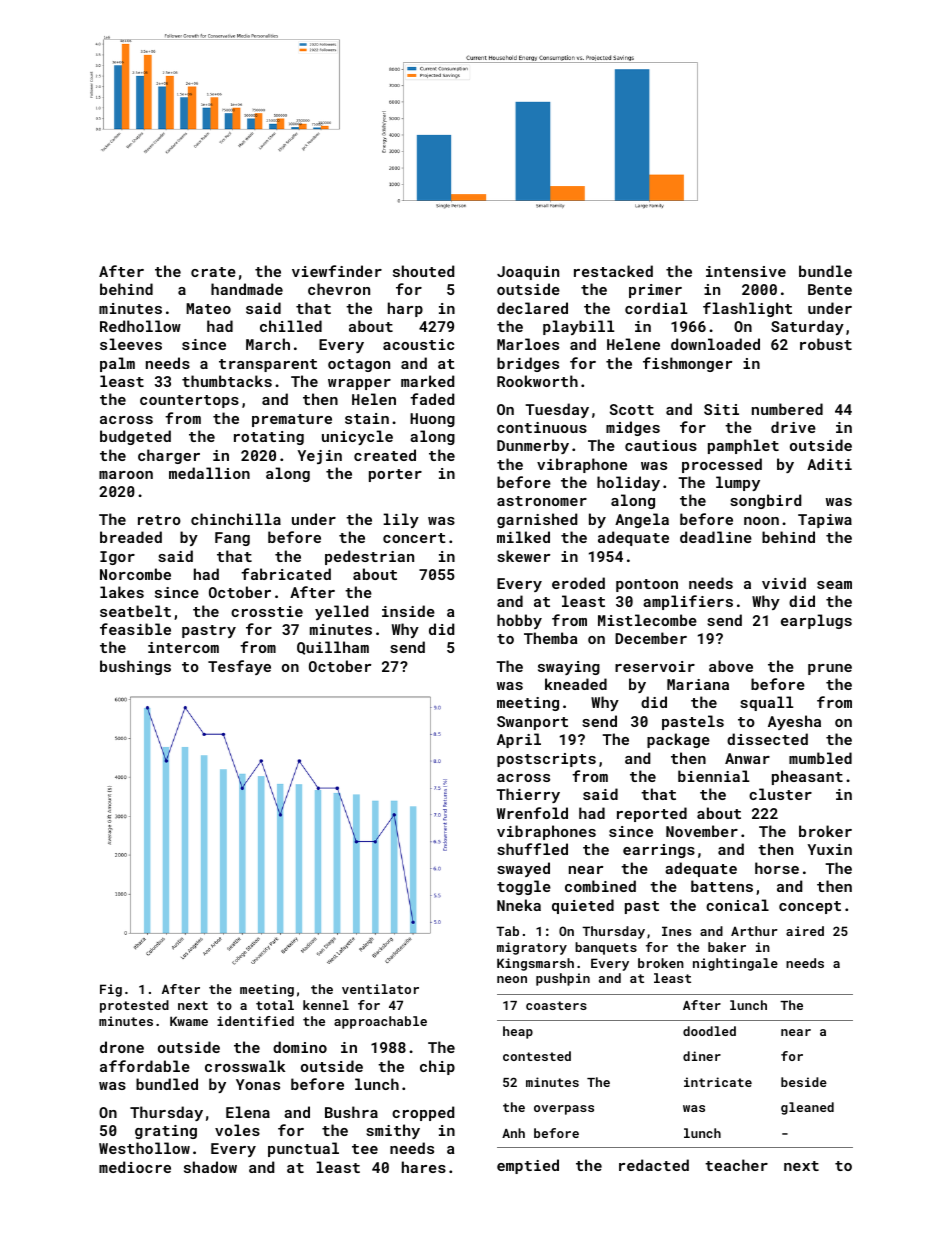  What do you see at coordinates (528, 795) in the screenshot?
I see `Thierry` at bounding box center [528, 795].
